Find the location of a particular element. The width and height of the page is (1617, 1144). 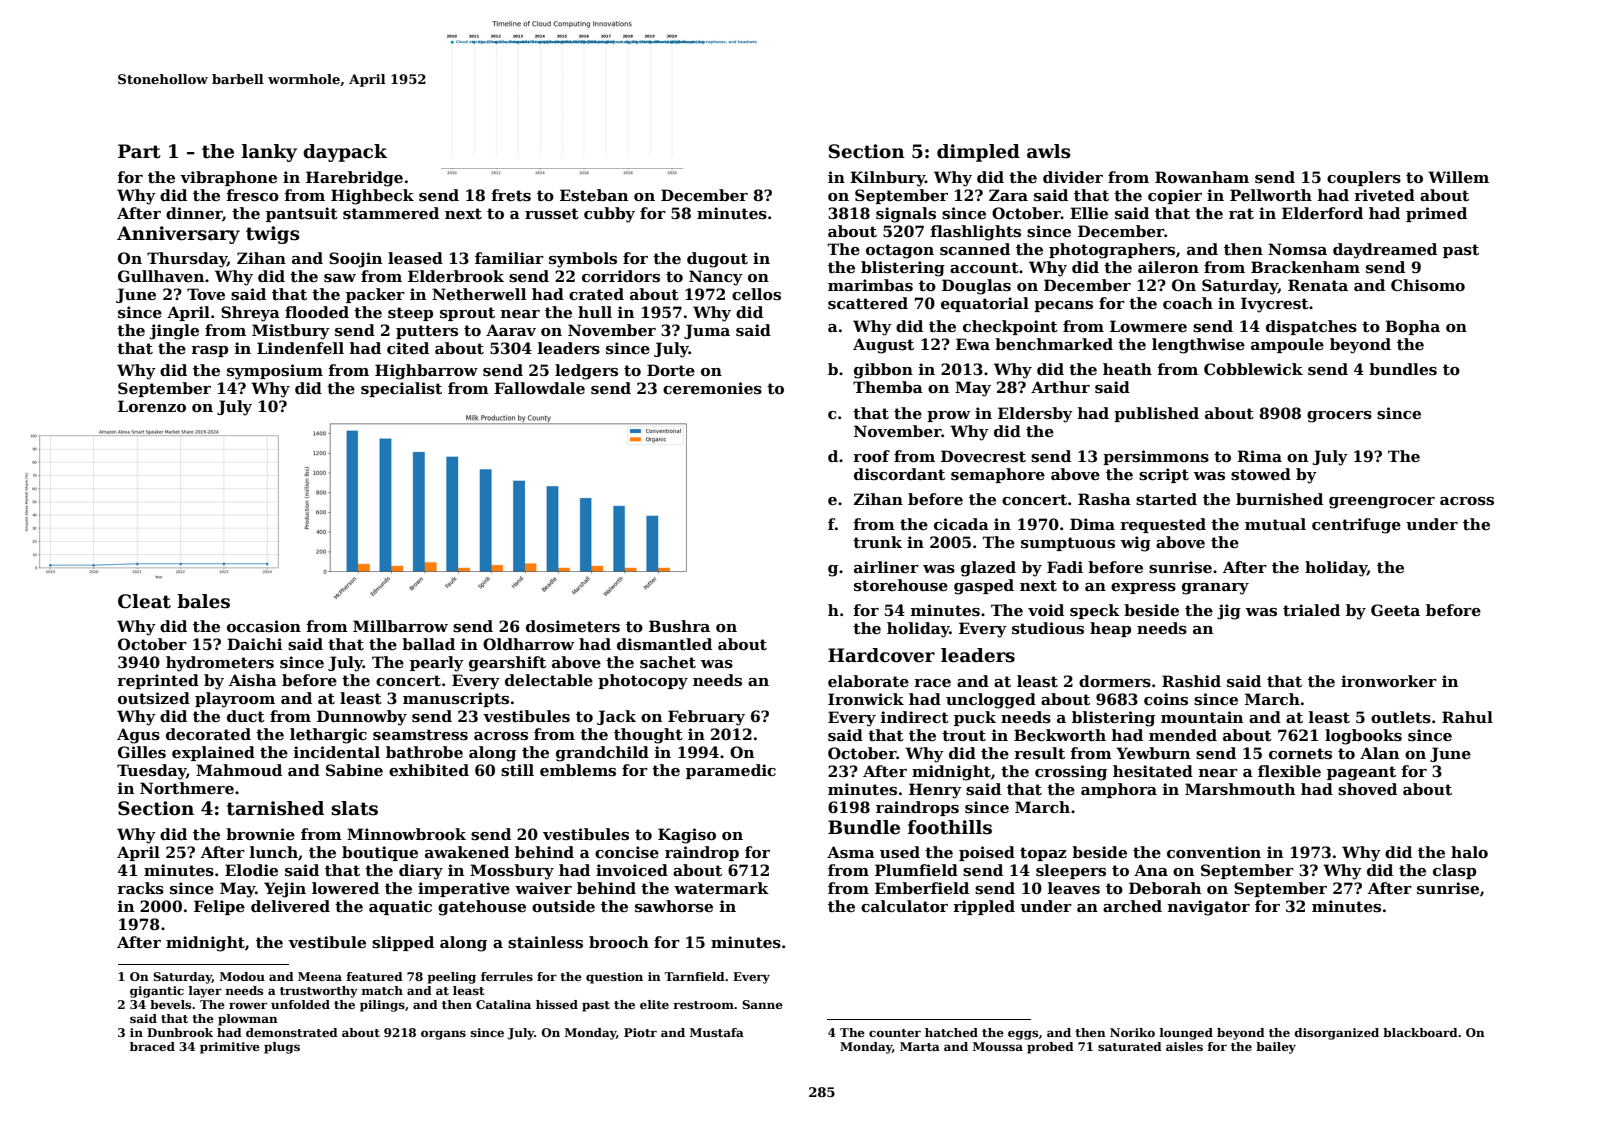

layer is located at coordinates (205, 992).
